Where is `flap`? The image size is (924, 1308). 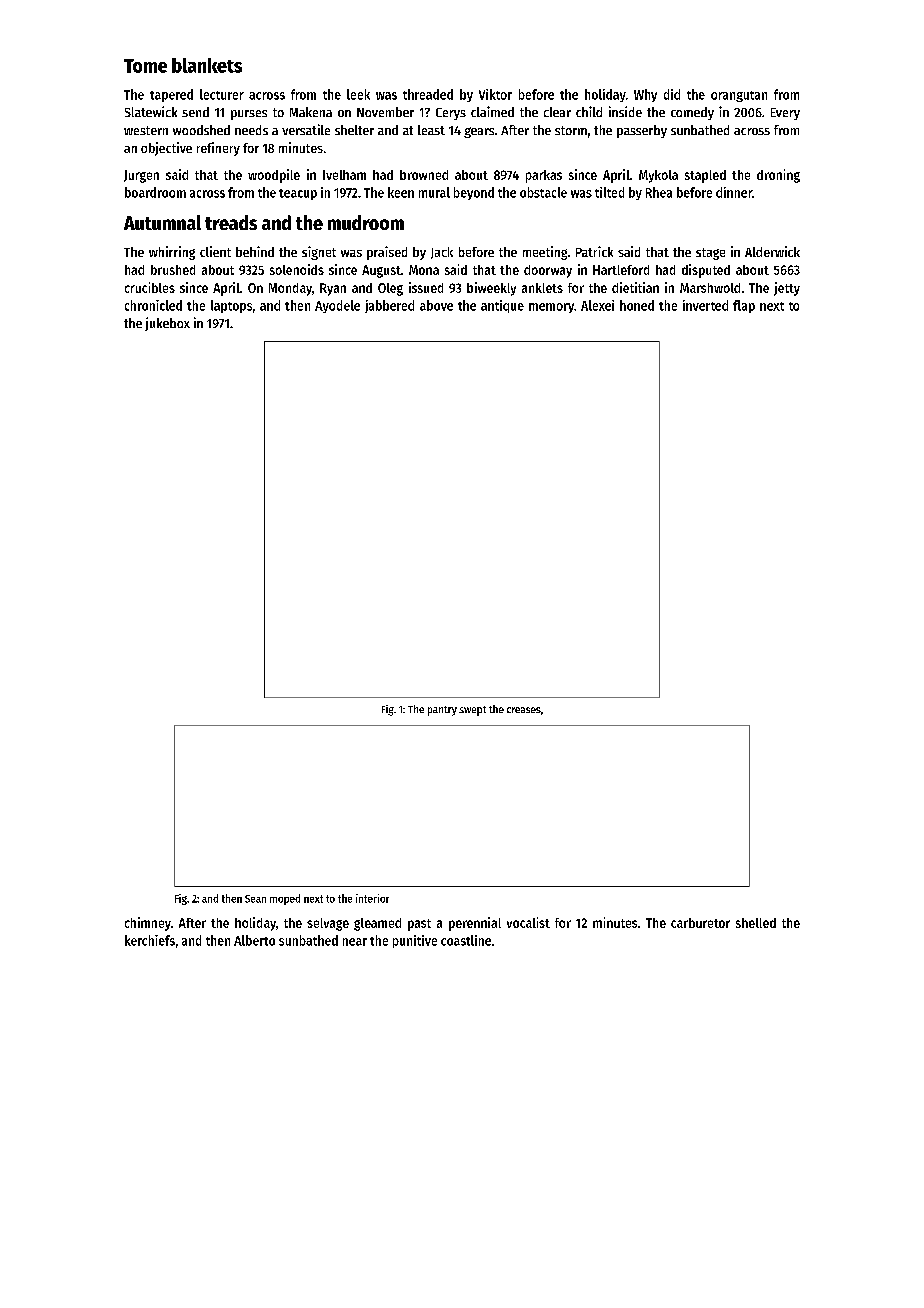
flap is located at coordinates (744, 306).
